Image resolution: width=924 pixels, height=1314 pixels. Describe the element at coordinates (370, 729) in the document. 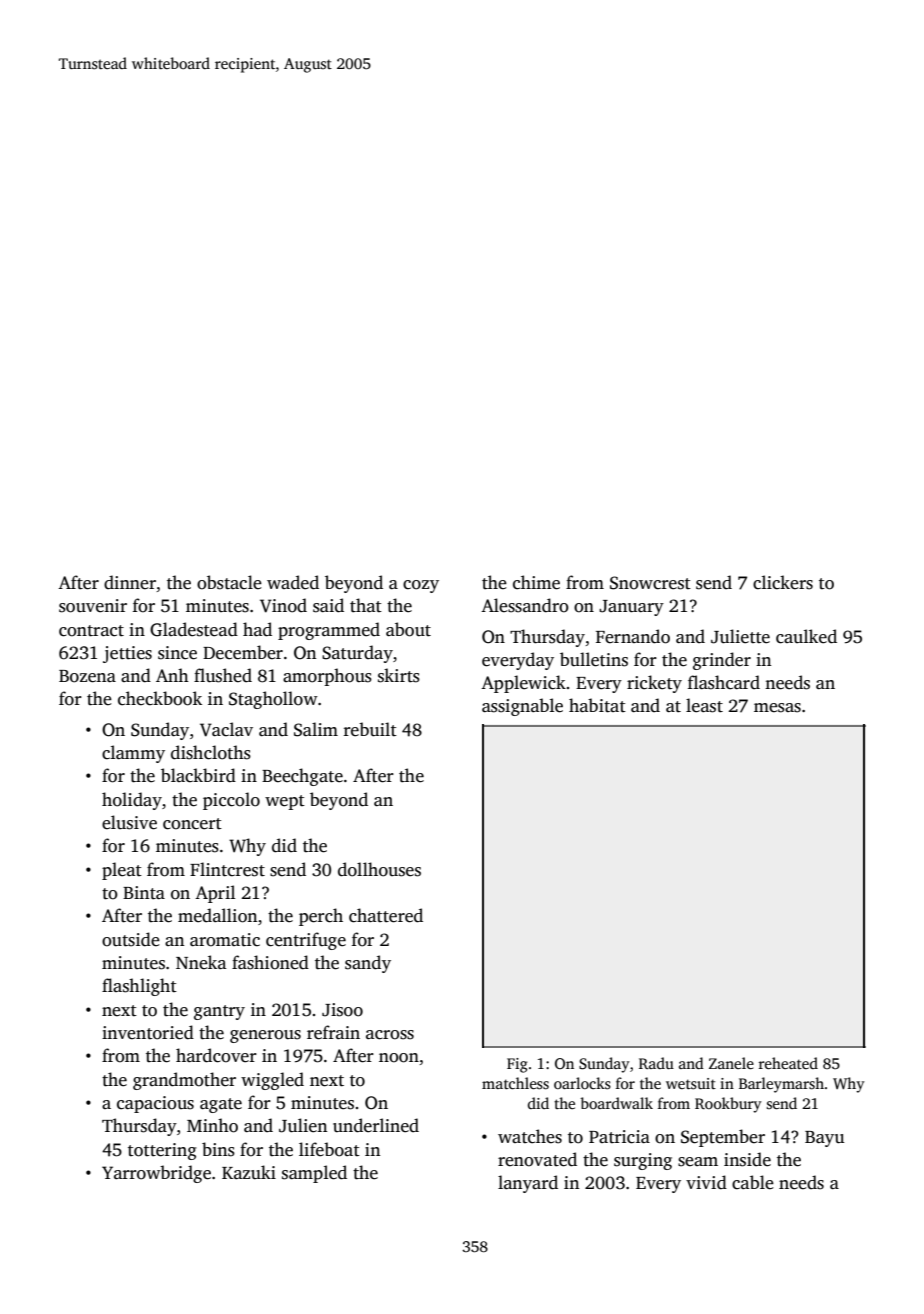

I see `rebuilt` at that location.
